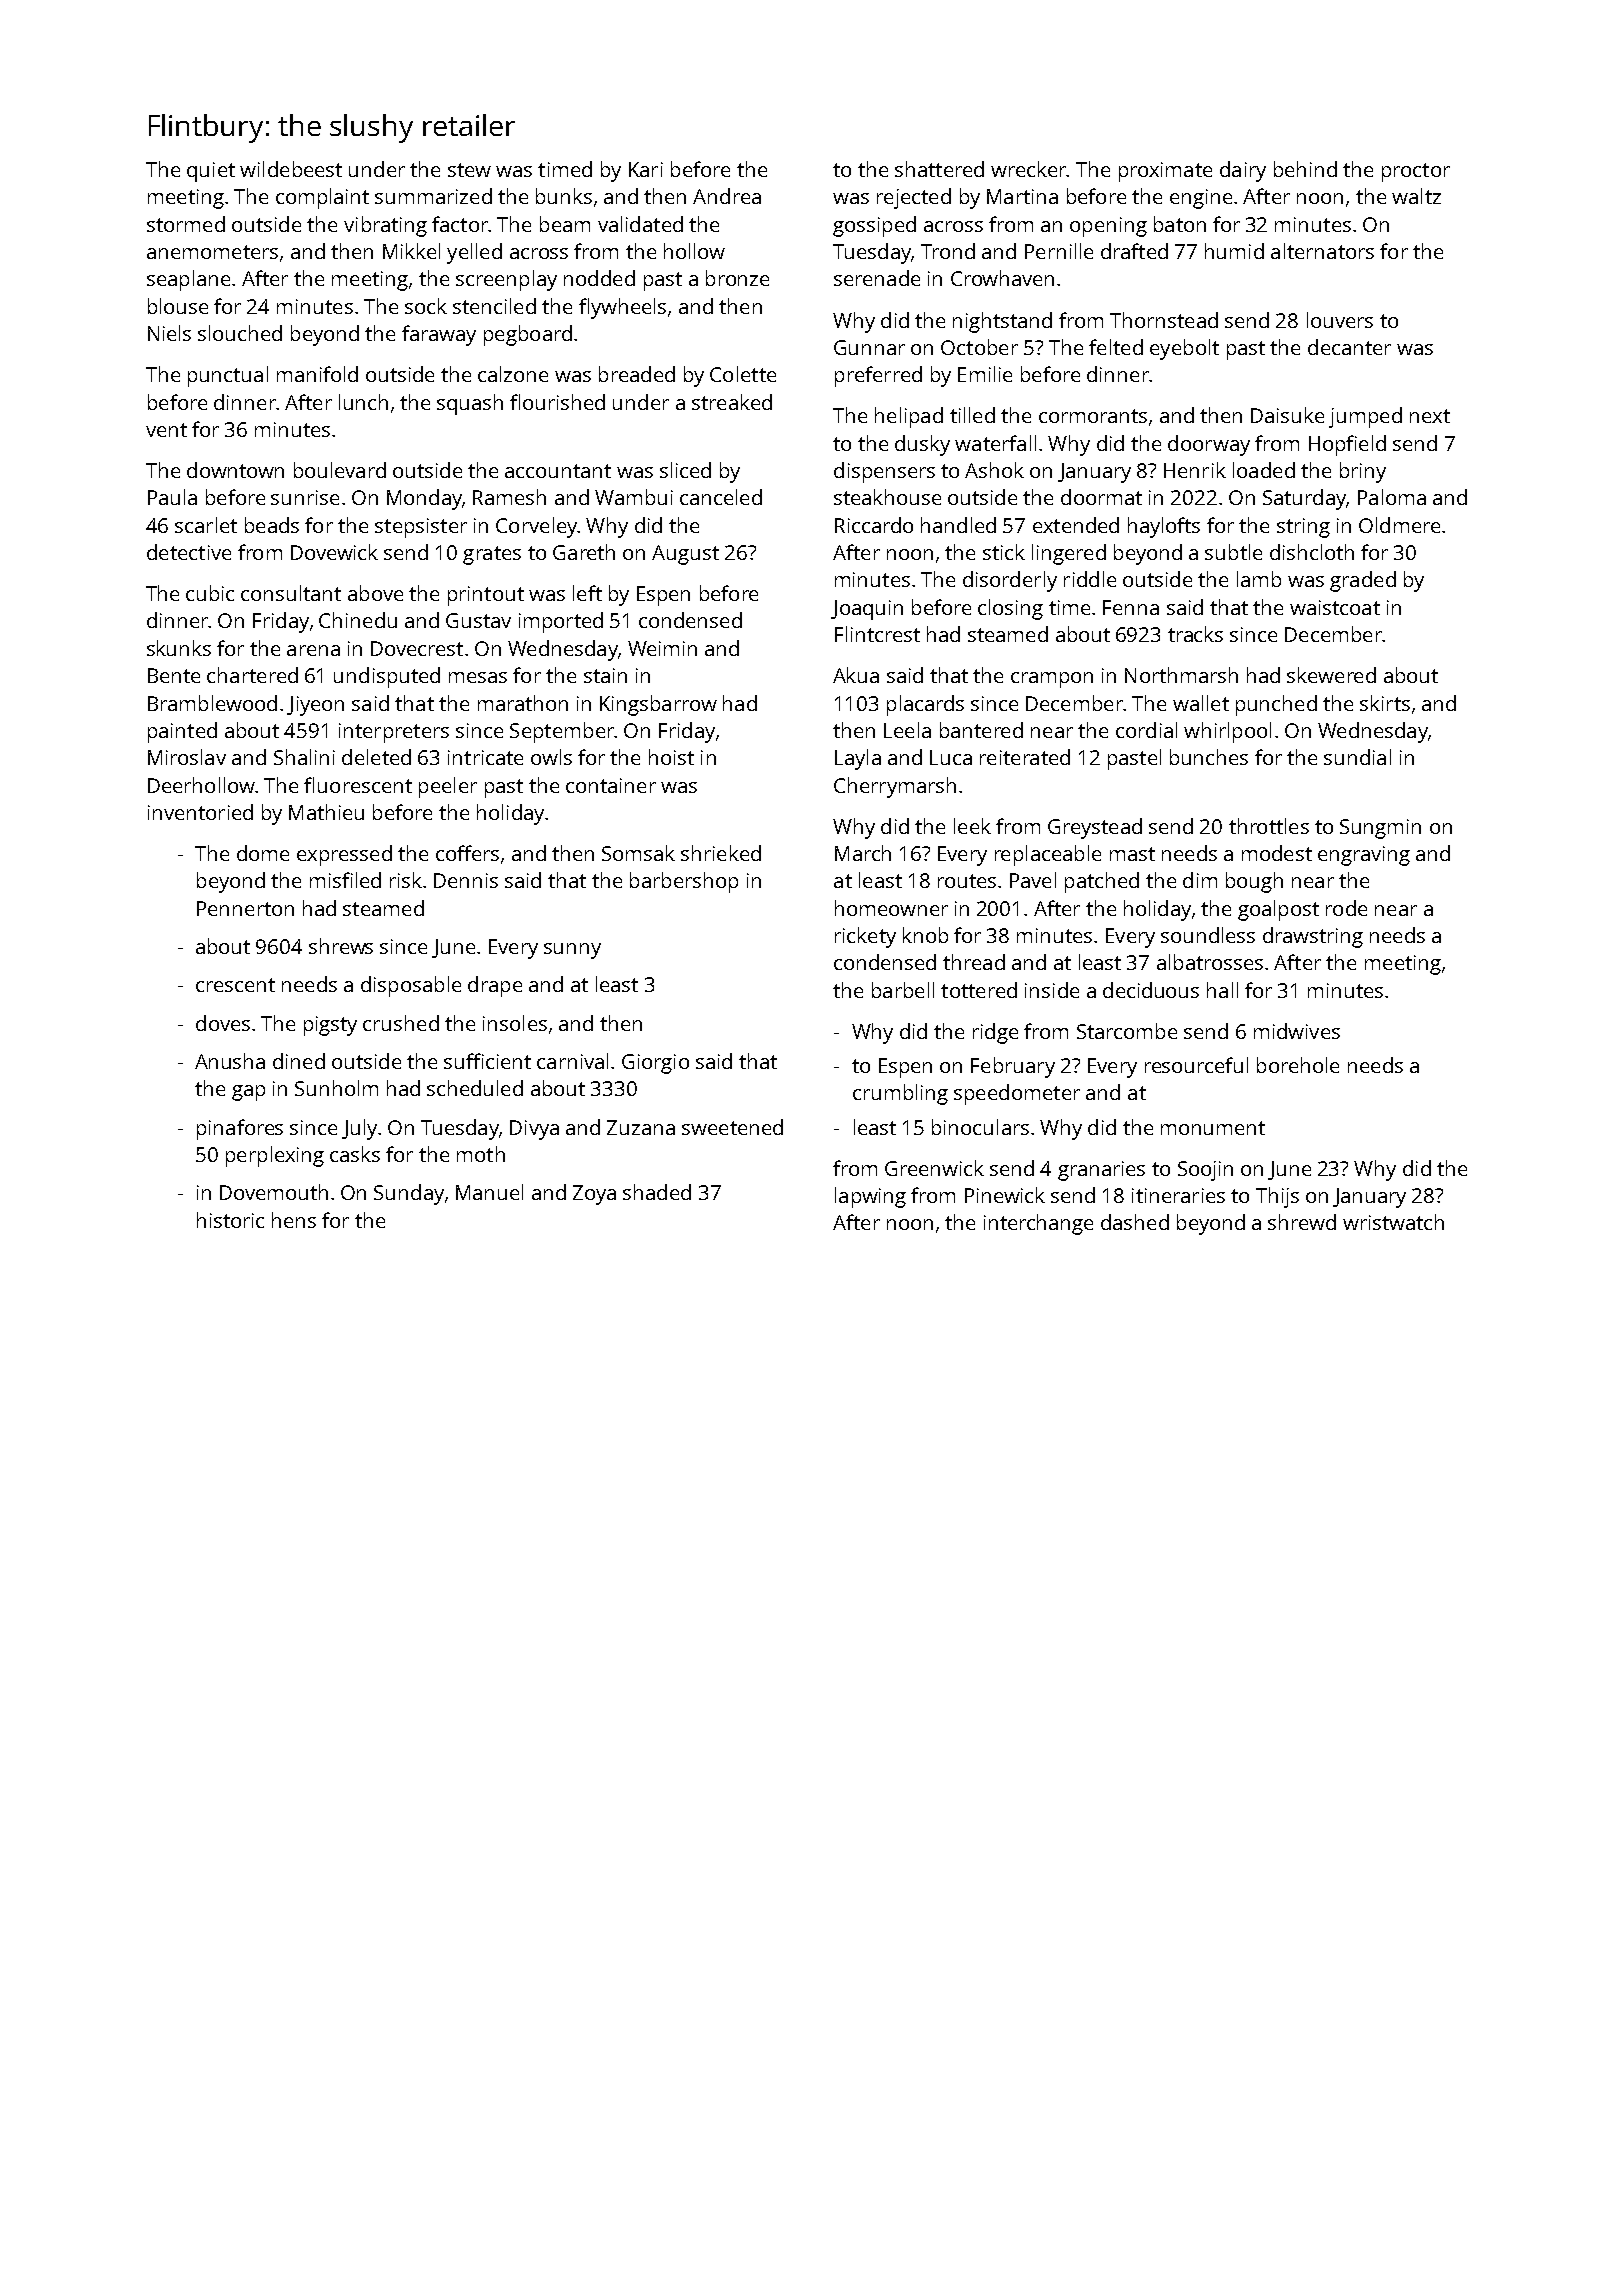 The width and height of the screenshot is (1620, 2292). Describe the element at coordinates (487, 1061) in the screenshot. I see `sufficient` at that location.
